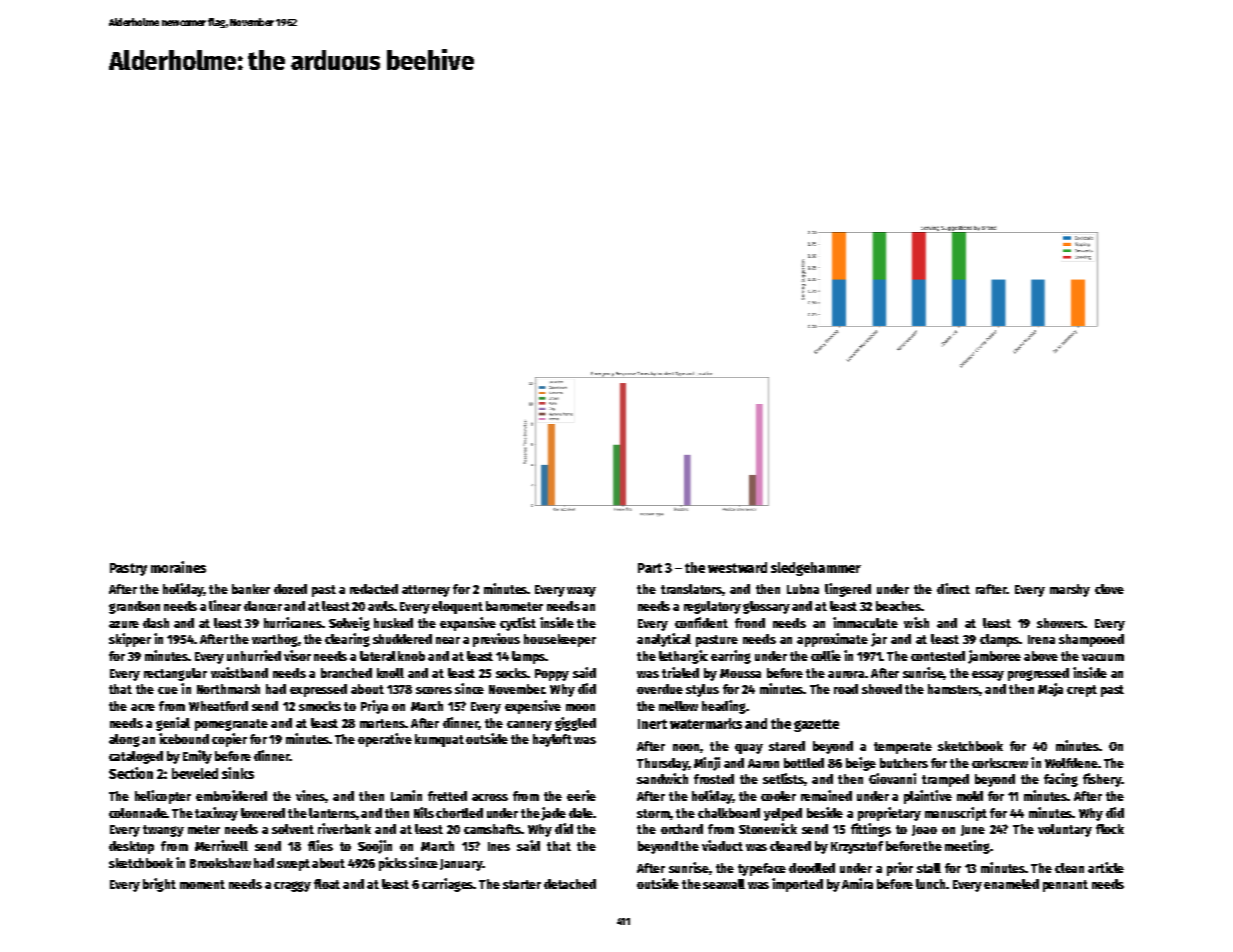 Image resolution: width=1233 pixels, height=952 pixels. What do you see at coordinates (724, 707) in the screenshot?
I see `heading` at bounding box center [724, 707].
